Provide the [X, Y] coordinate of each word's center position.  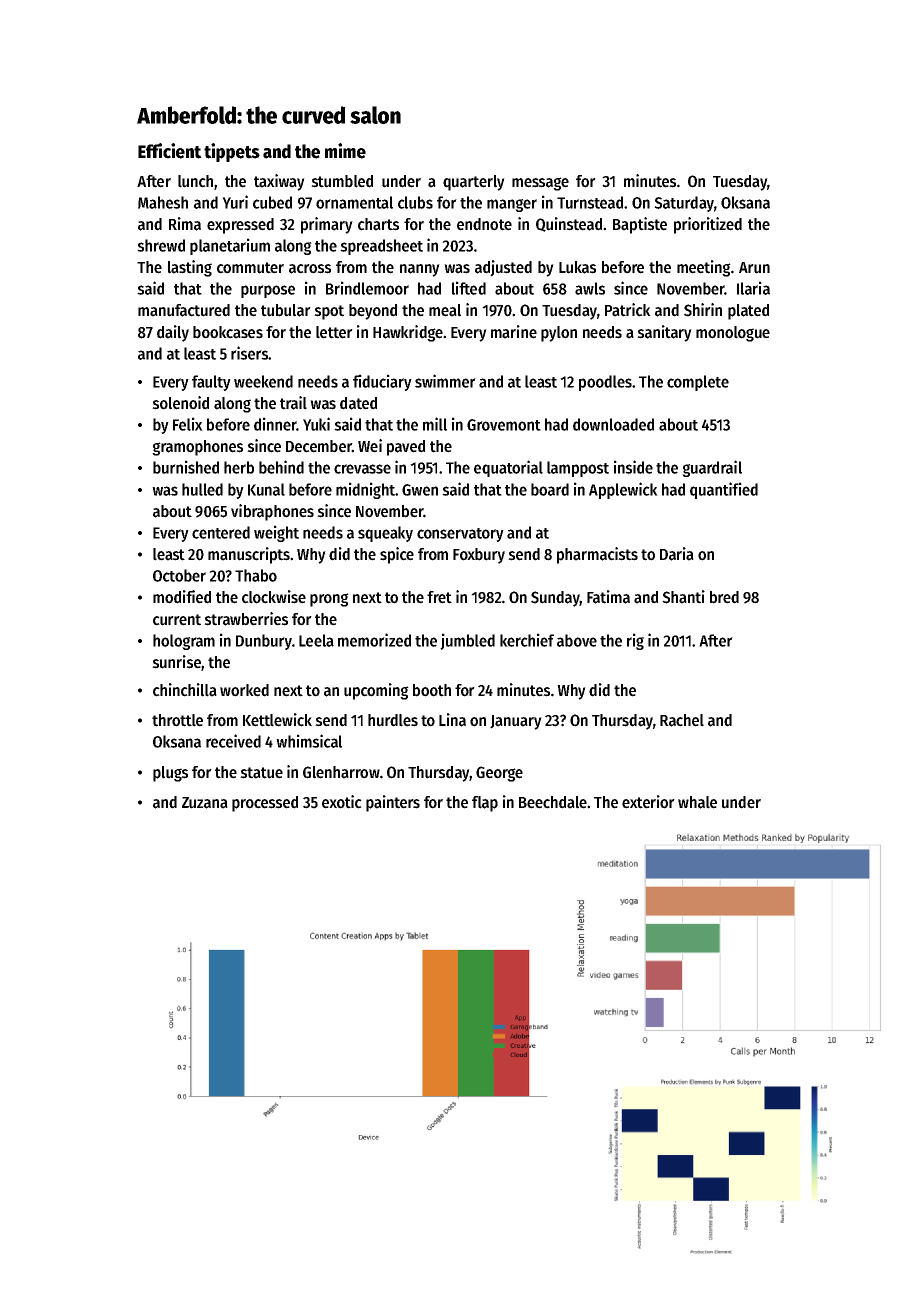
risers [249, 353]
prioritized [708, 225]
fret [439, 597]
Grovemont [504, 425]
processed [265, 804]
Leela [316, 640]
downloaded [613, 424]
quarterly [474, 183]
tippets [232, 152]
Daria [677, 554]
